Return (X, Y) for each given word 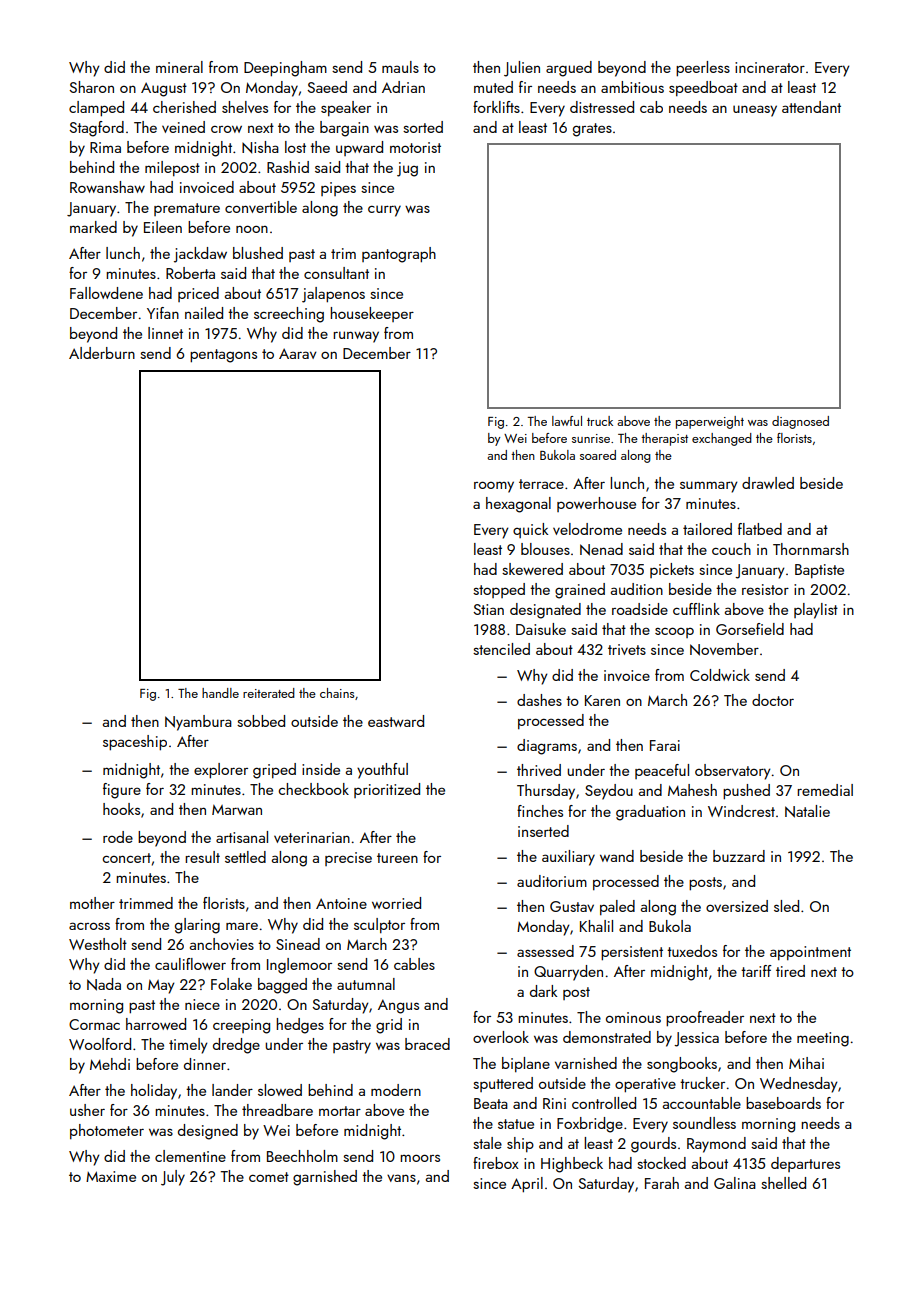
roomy (494, 487)
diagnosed (800, 422)
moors (420, 1158)
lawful (567, 421)
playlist (816, 611)
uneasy (755, 111)
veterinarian (312, 837)
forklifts (496, 107)
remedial (825, 790)
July (173, 1178)
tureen (397, 858)
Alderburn (102, 353)
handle (220, 693)
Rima (105, 147)
